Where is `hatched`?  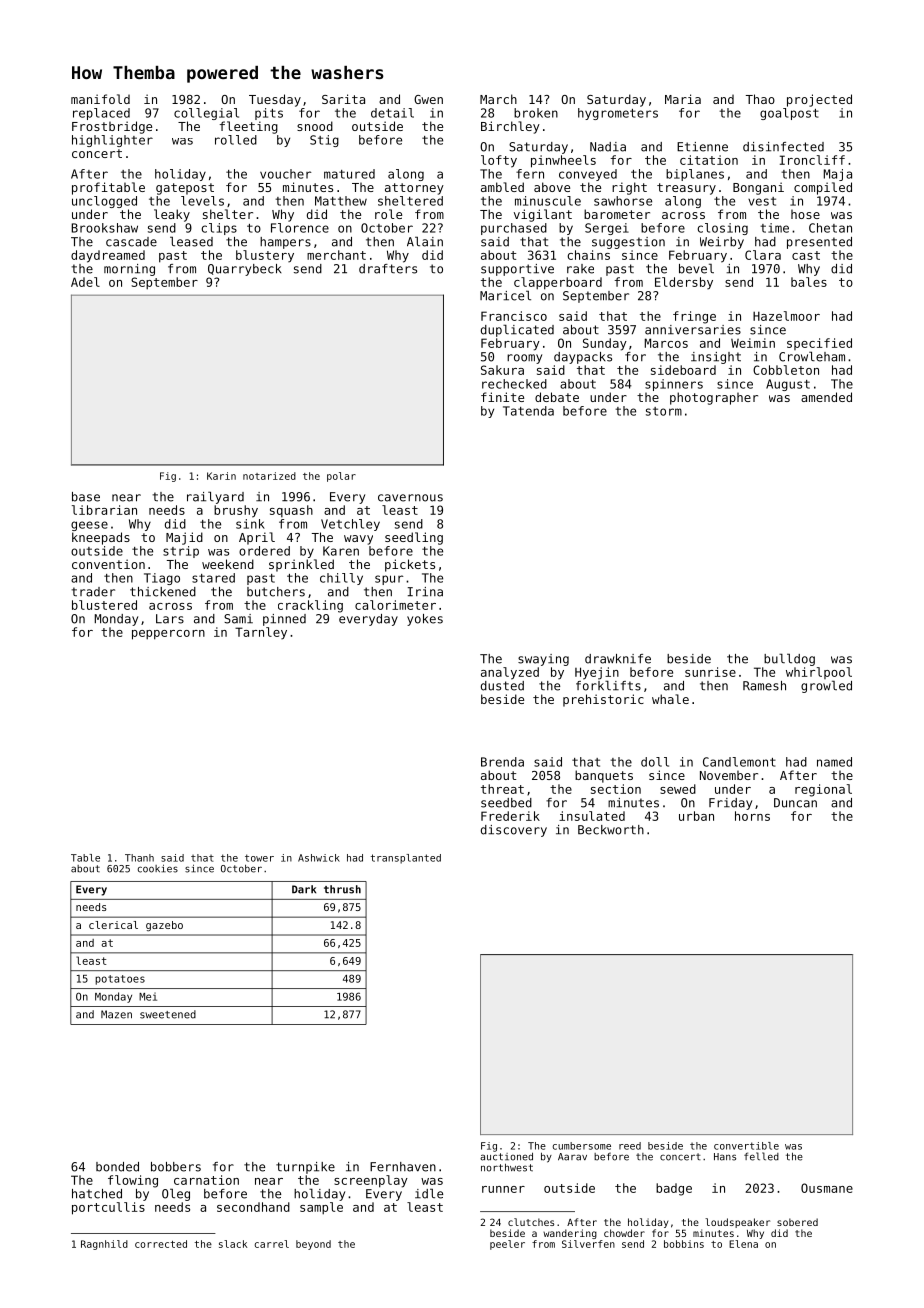
hatched is located at coordinates (97, 1194).
